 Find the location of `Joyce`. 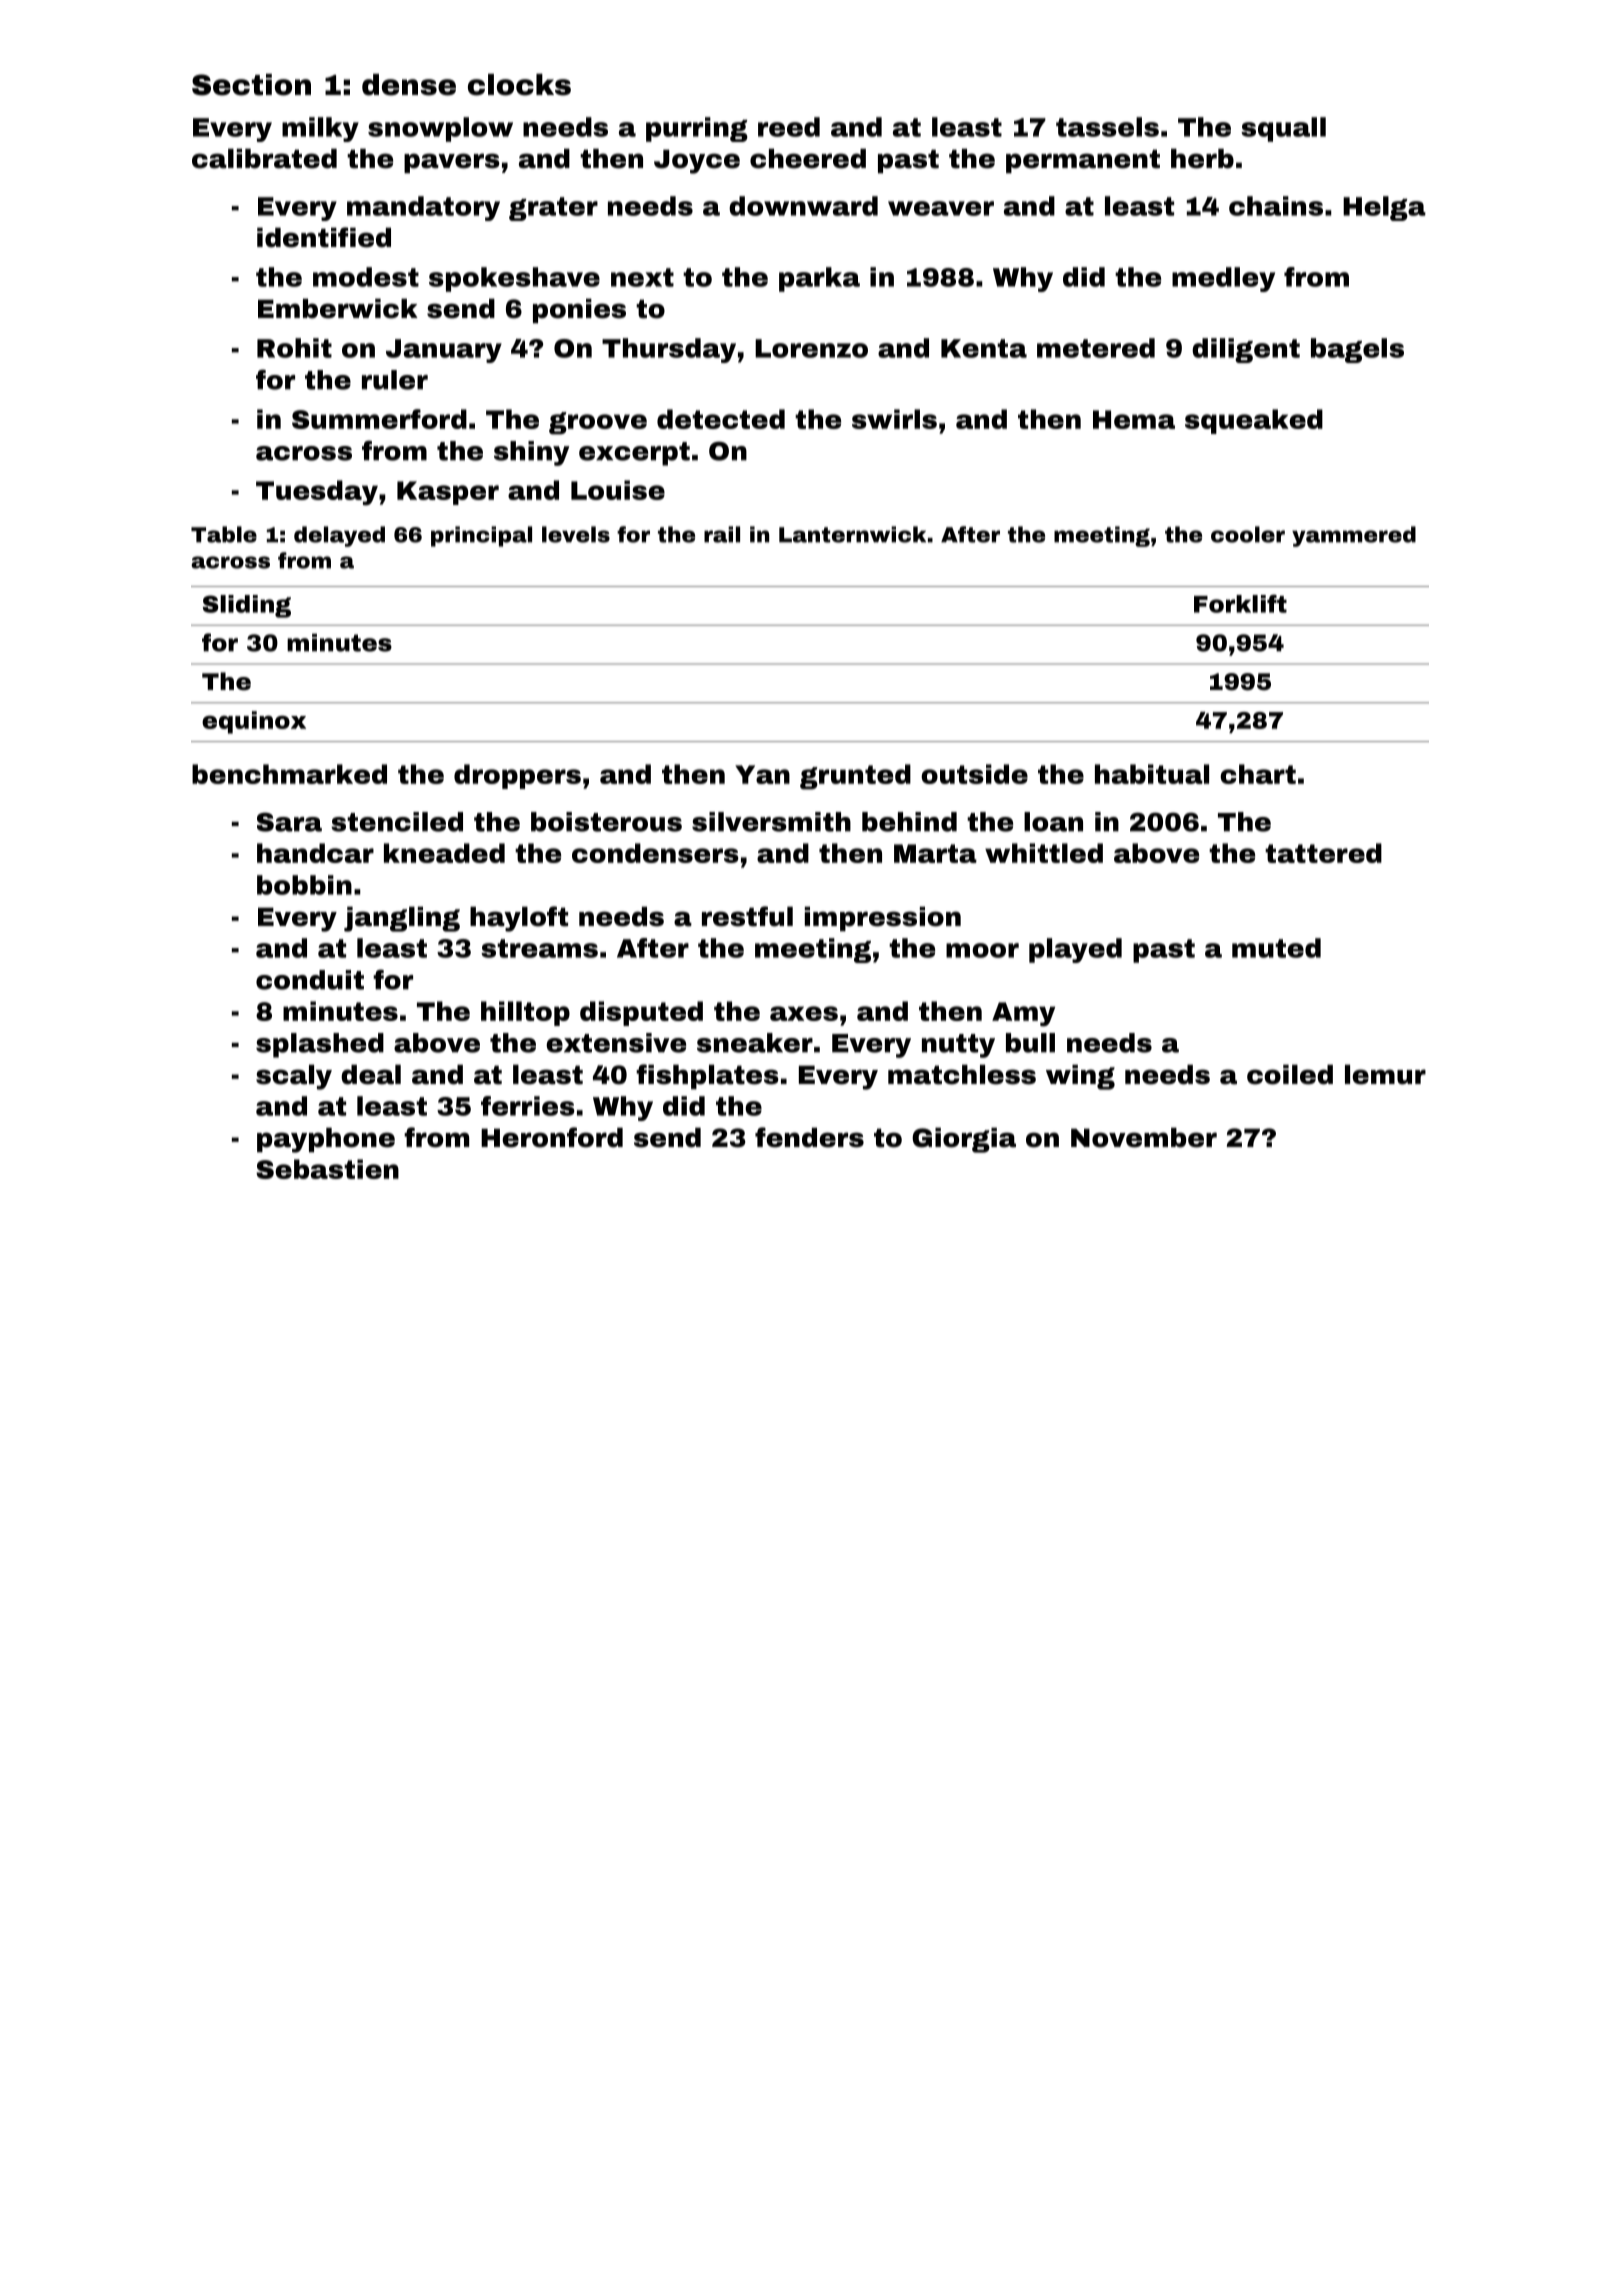

Joyce is located at coordinates (697, 161).
